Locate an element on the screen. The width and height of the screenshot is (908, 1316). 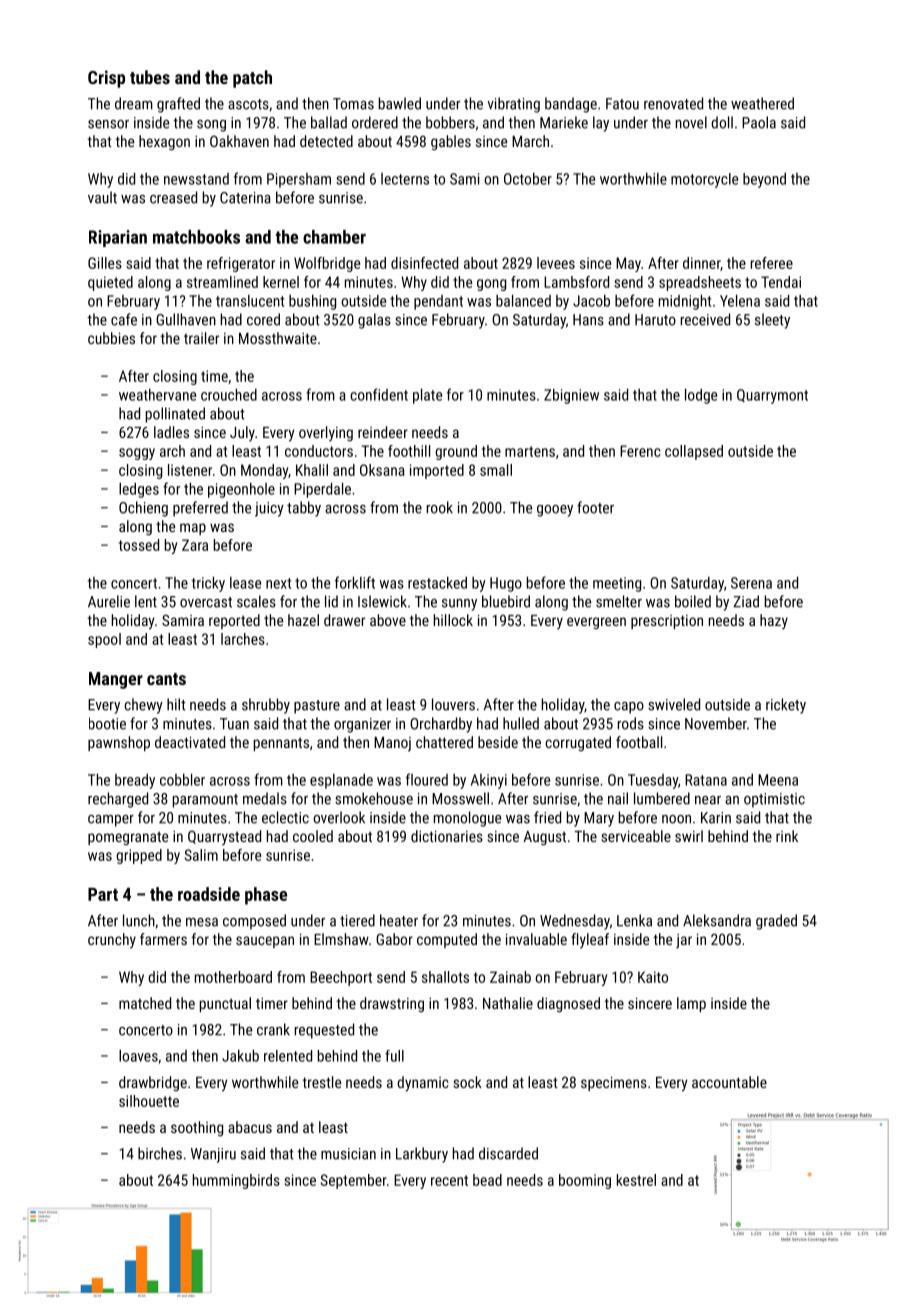
Zbigniew is located at coordinates (571, 396).
